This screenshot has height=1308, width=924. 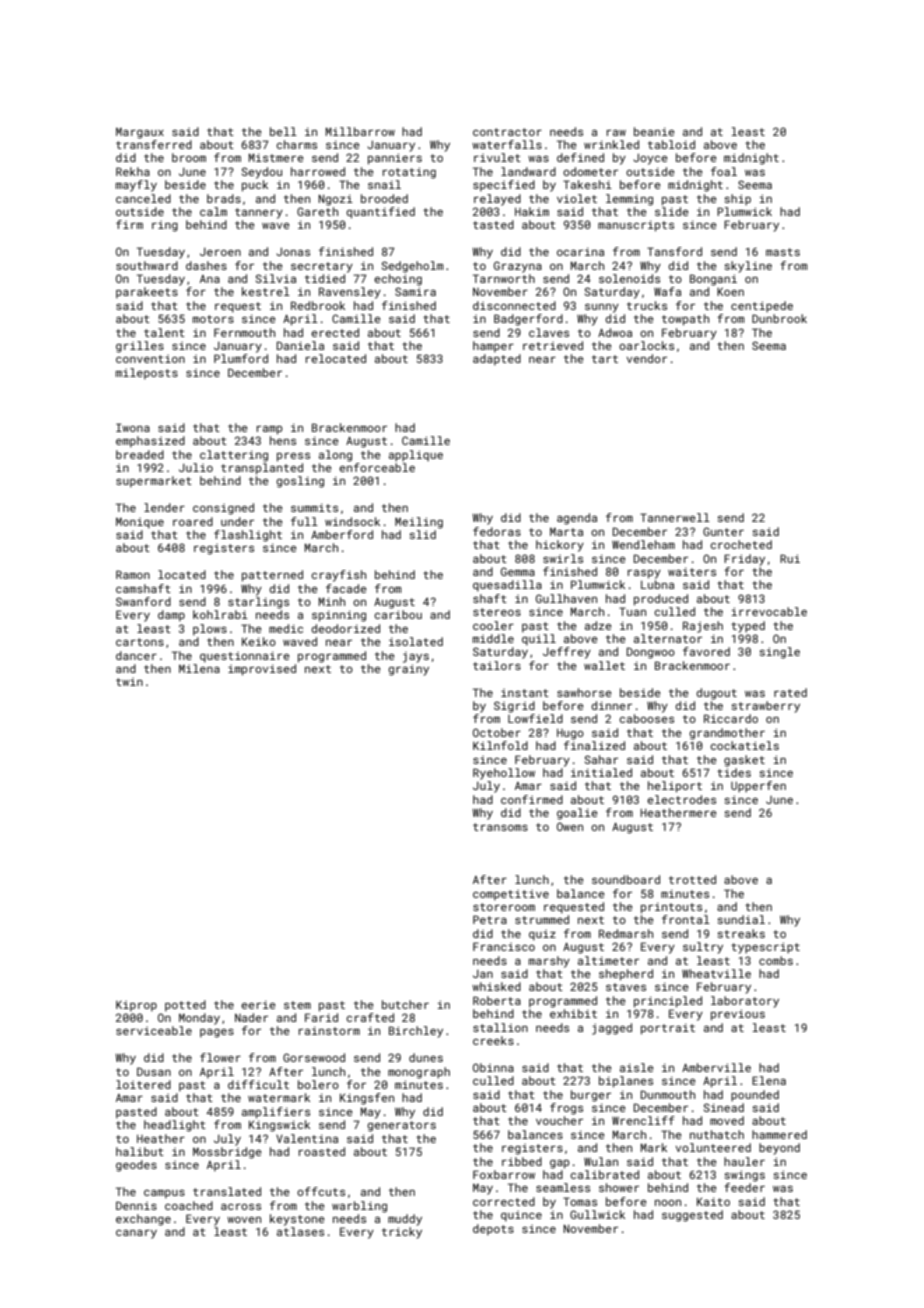 What do you see at coordinates (133, 574) in the screenshot?
I see `Ramon` at bounding box center [133, 574].
